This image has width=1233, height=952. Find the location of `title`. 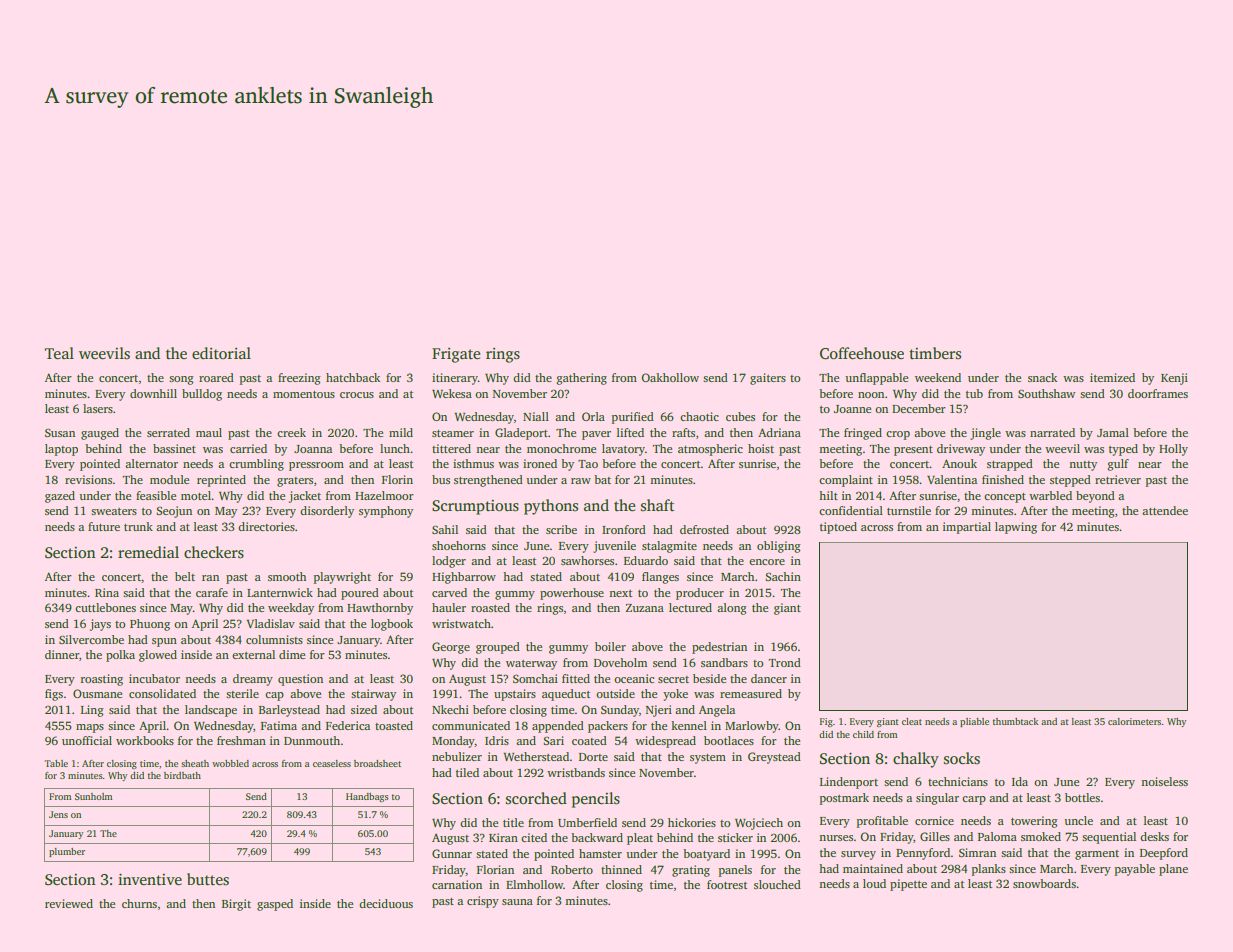

title is located at coordinates (513, 822).
